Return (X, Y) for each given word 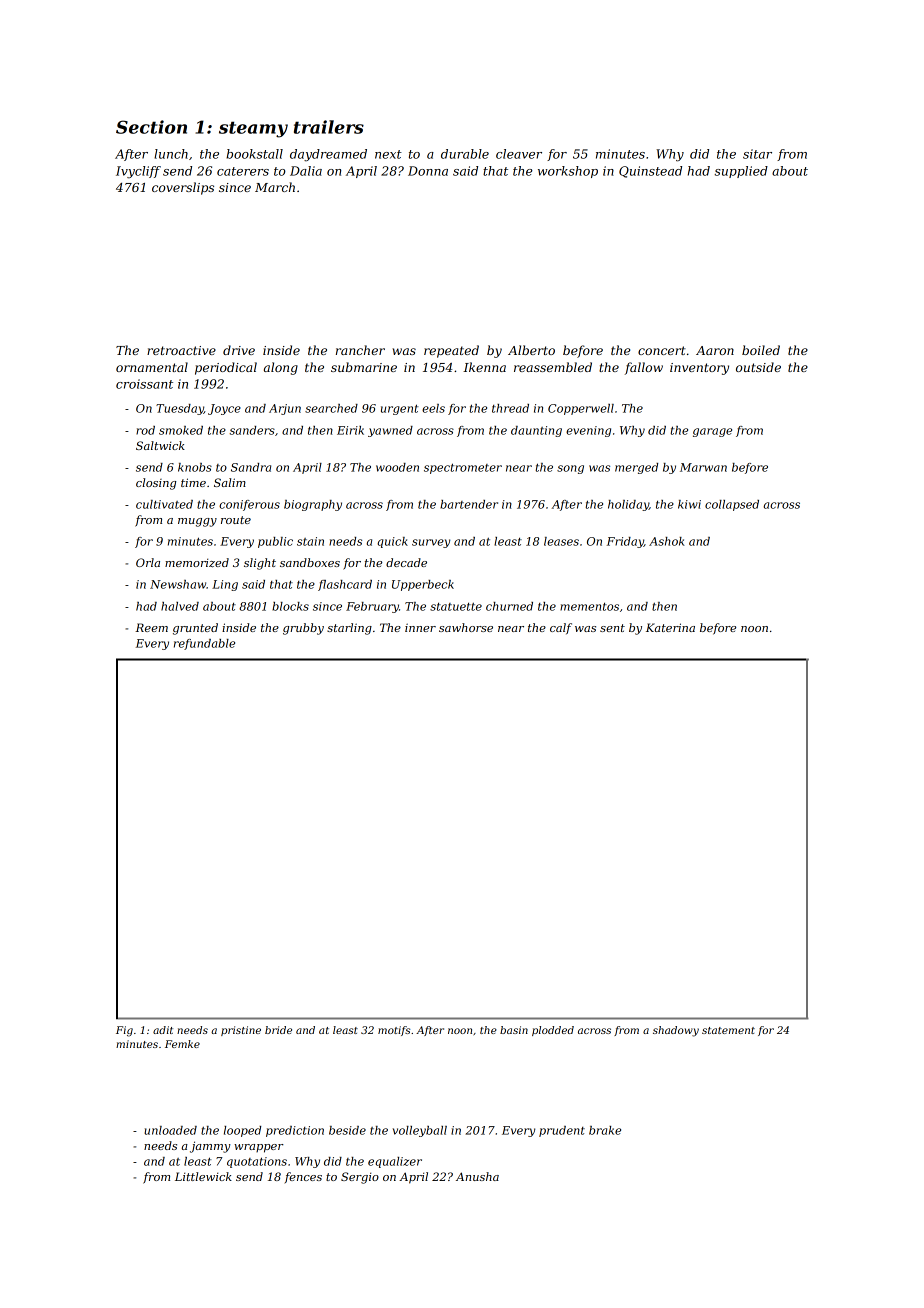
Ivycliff (138, 172)
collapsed (732, 505)
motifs (394, 1031)
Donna (428, 171)
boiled (761, 350)
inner (420, 627)
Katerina (670, 627)
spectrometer (463, 468)
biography (313, 505)
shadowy (676, 1031)
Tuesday (180, 409)
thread (510, 408)
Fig (124, 1031)
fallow (644, 368)
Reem (151, 627)
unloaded (170, 1130)
